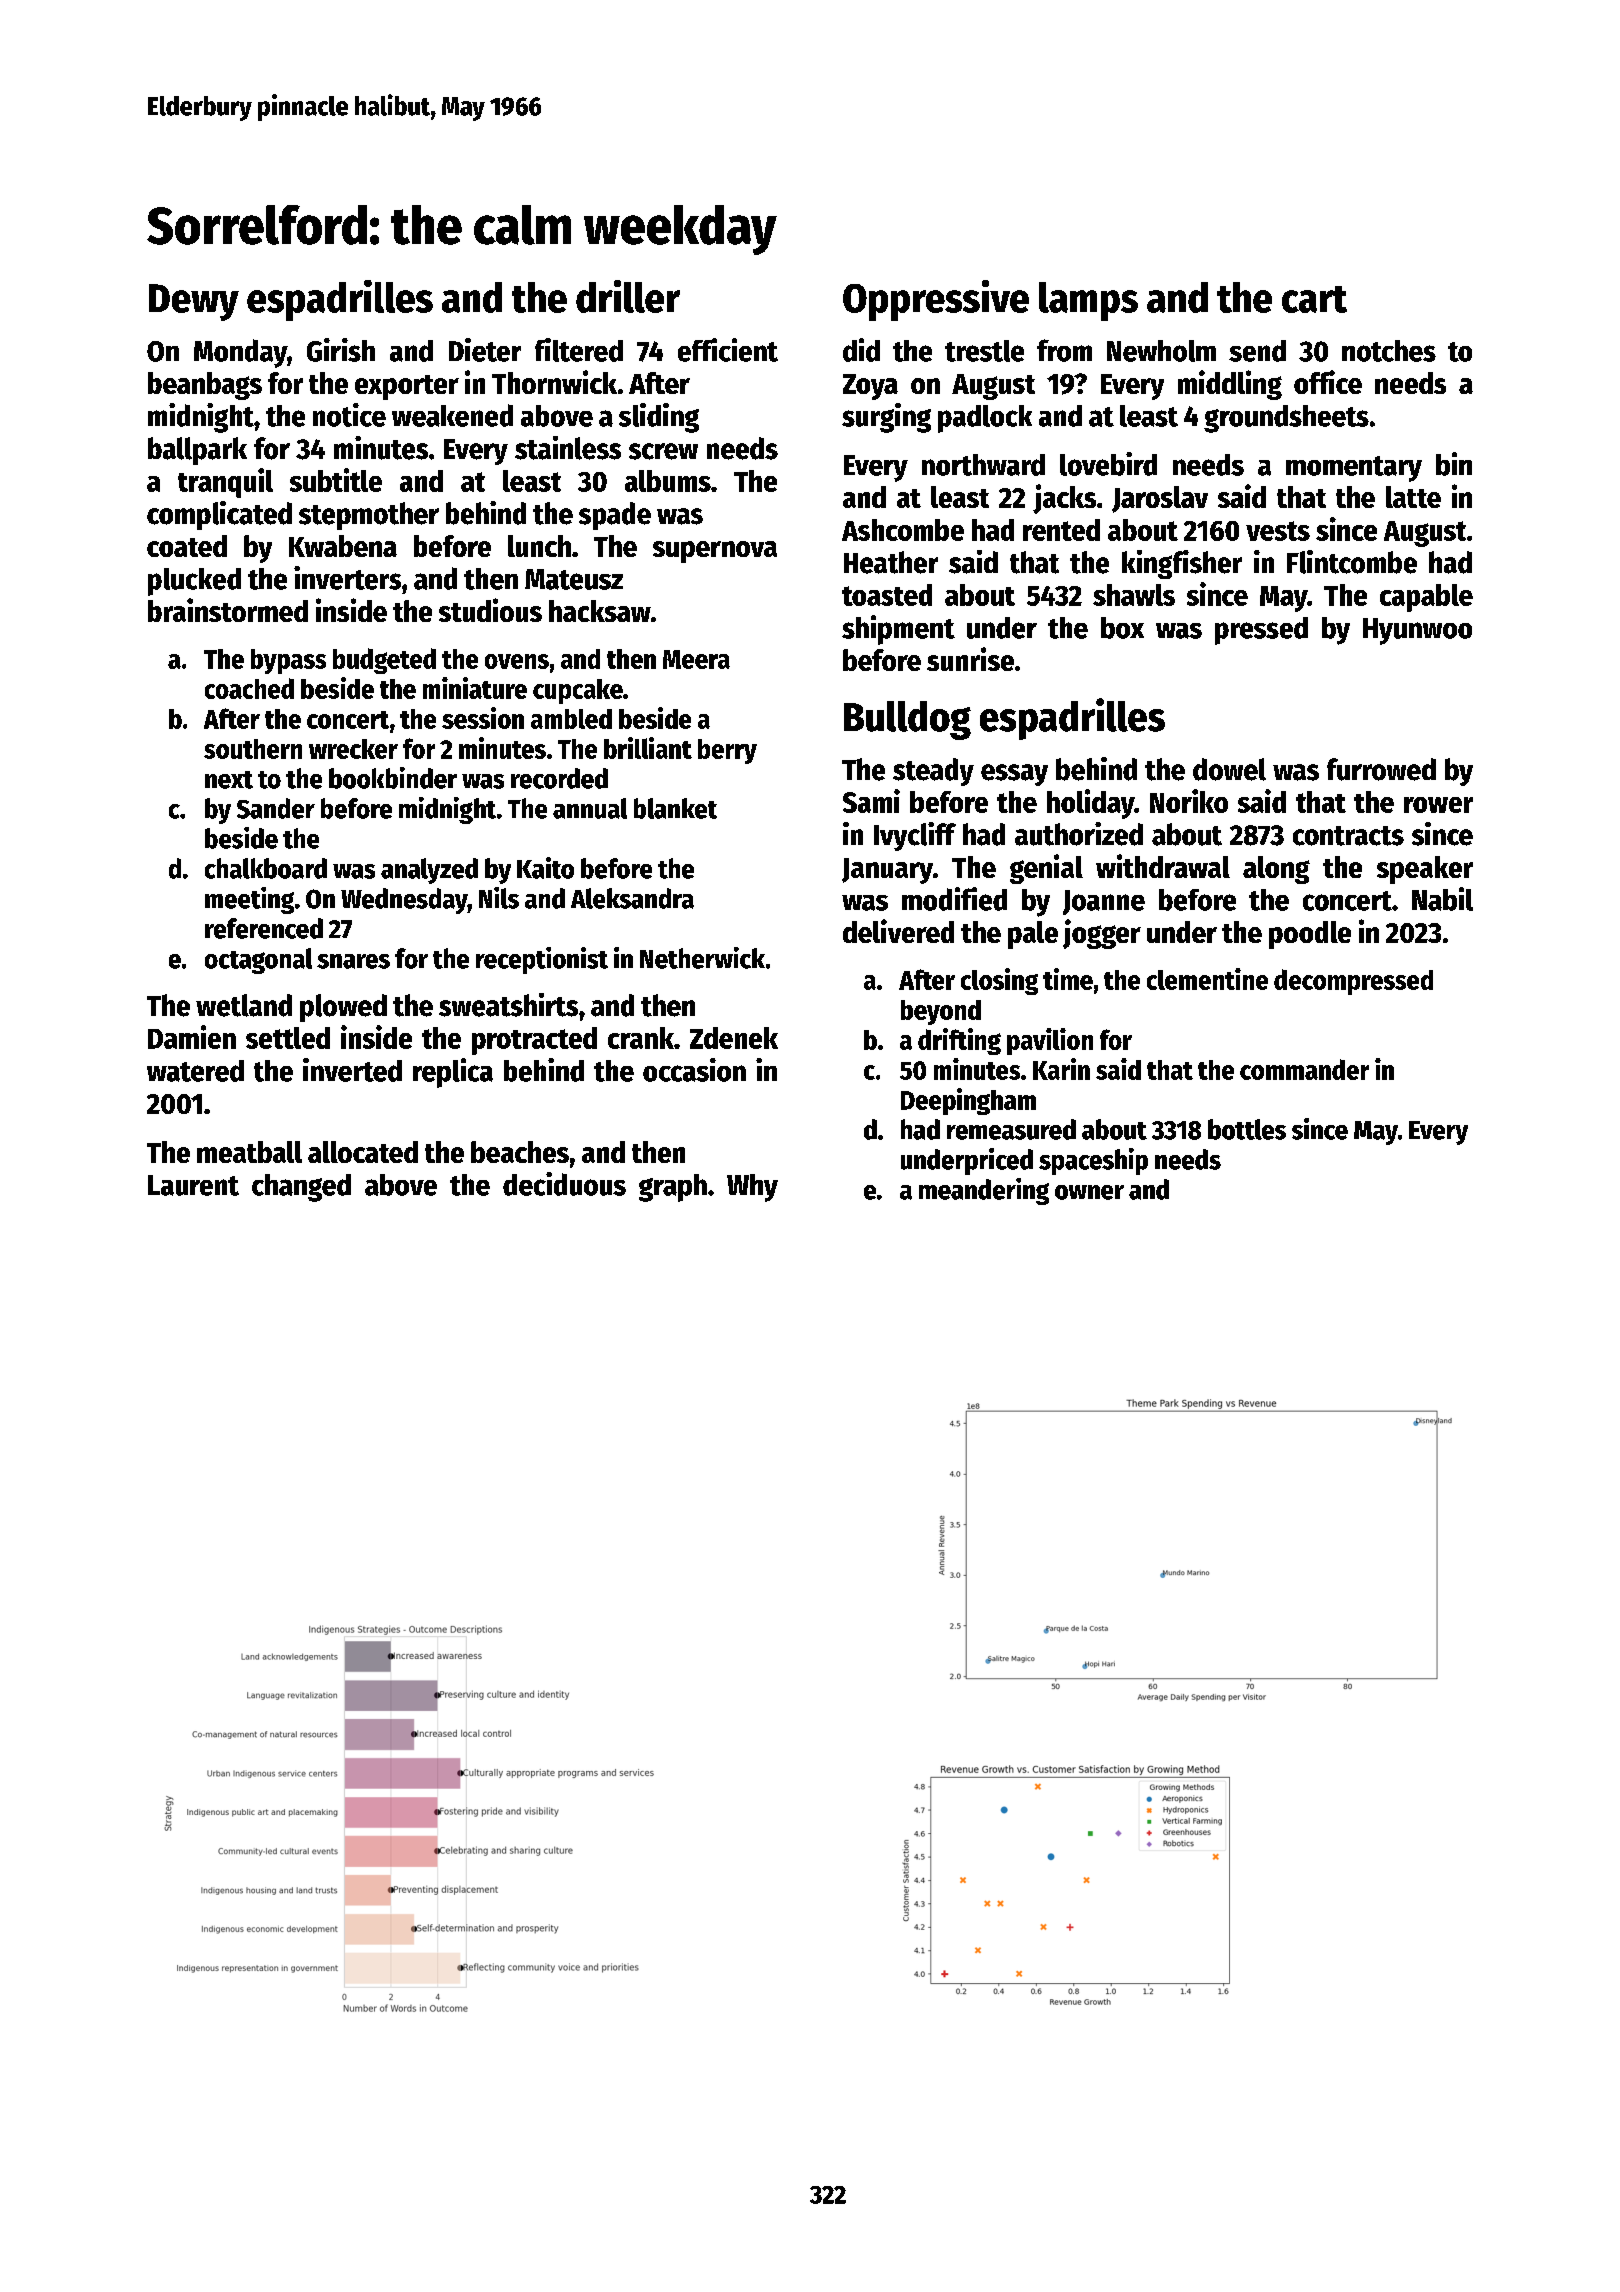  Describe the element at coordinates (205, 386) in the image. I see `beanbags` at that location.
